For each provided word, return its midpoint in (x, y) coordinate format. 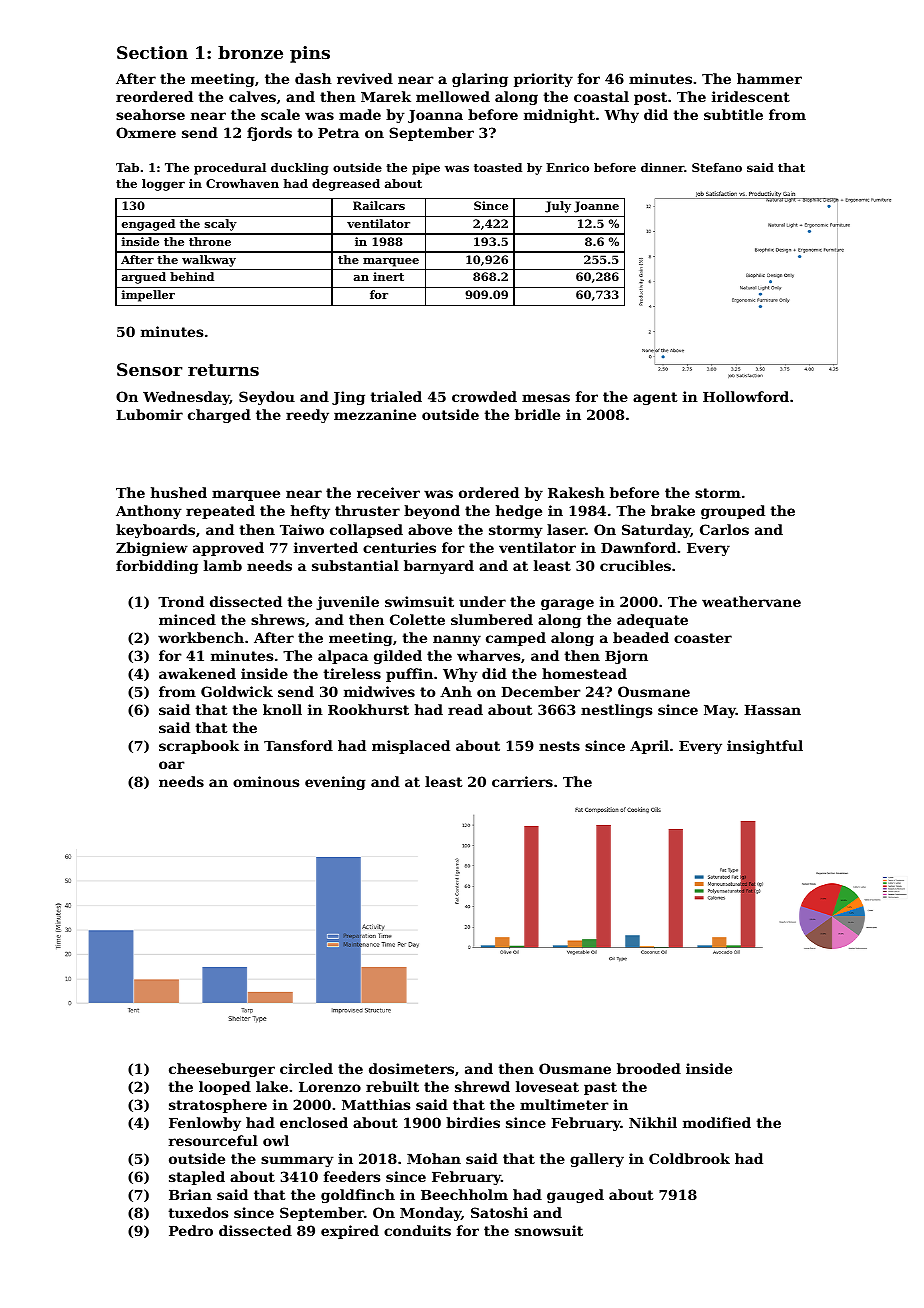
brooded (649, 1068)
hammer (769, 78)
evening (335, 783)
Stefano (717, 167)
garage (567, 604)
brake (673, 510)
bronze (250, 52)
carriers (522, 781)
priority (543, 80)
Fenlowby (205, 1124)
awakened (197, 673)
